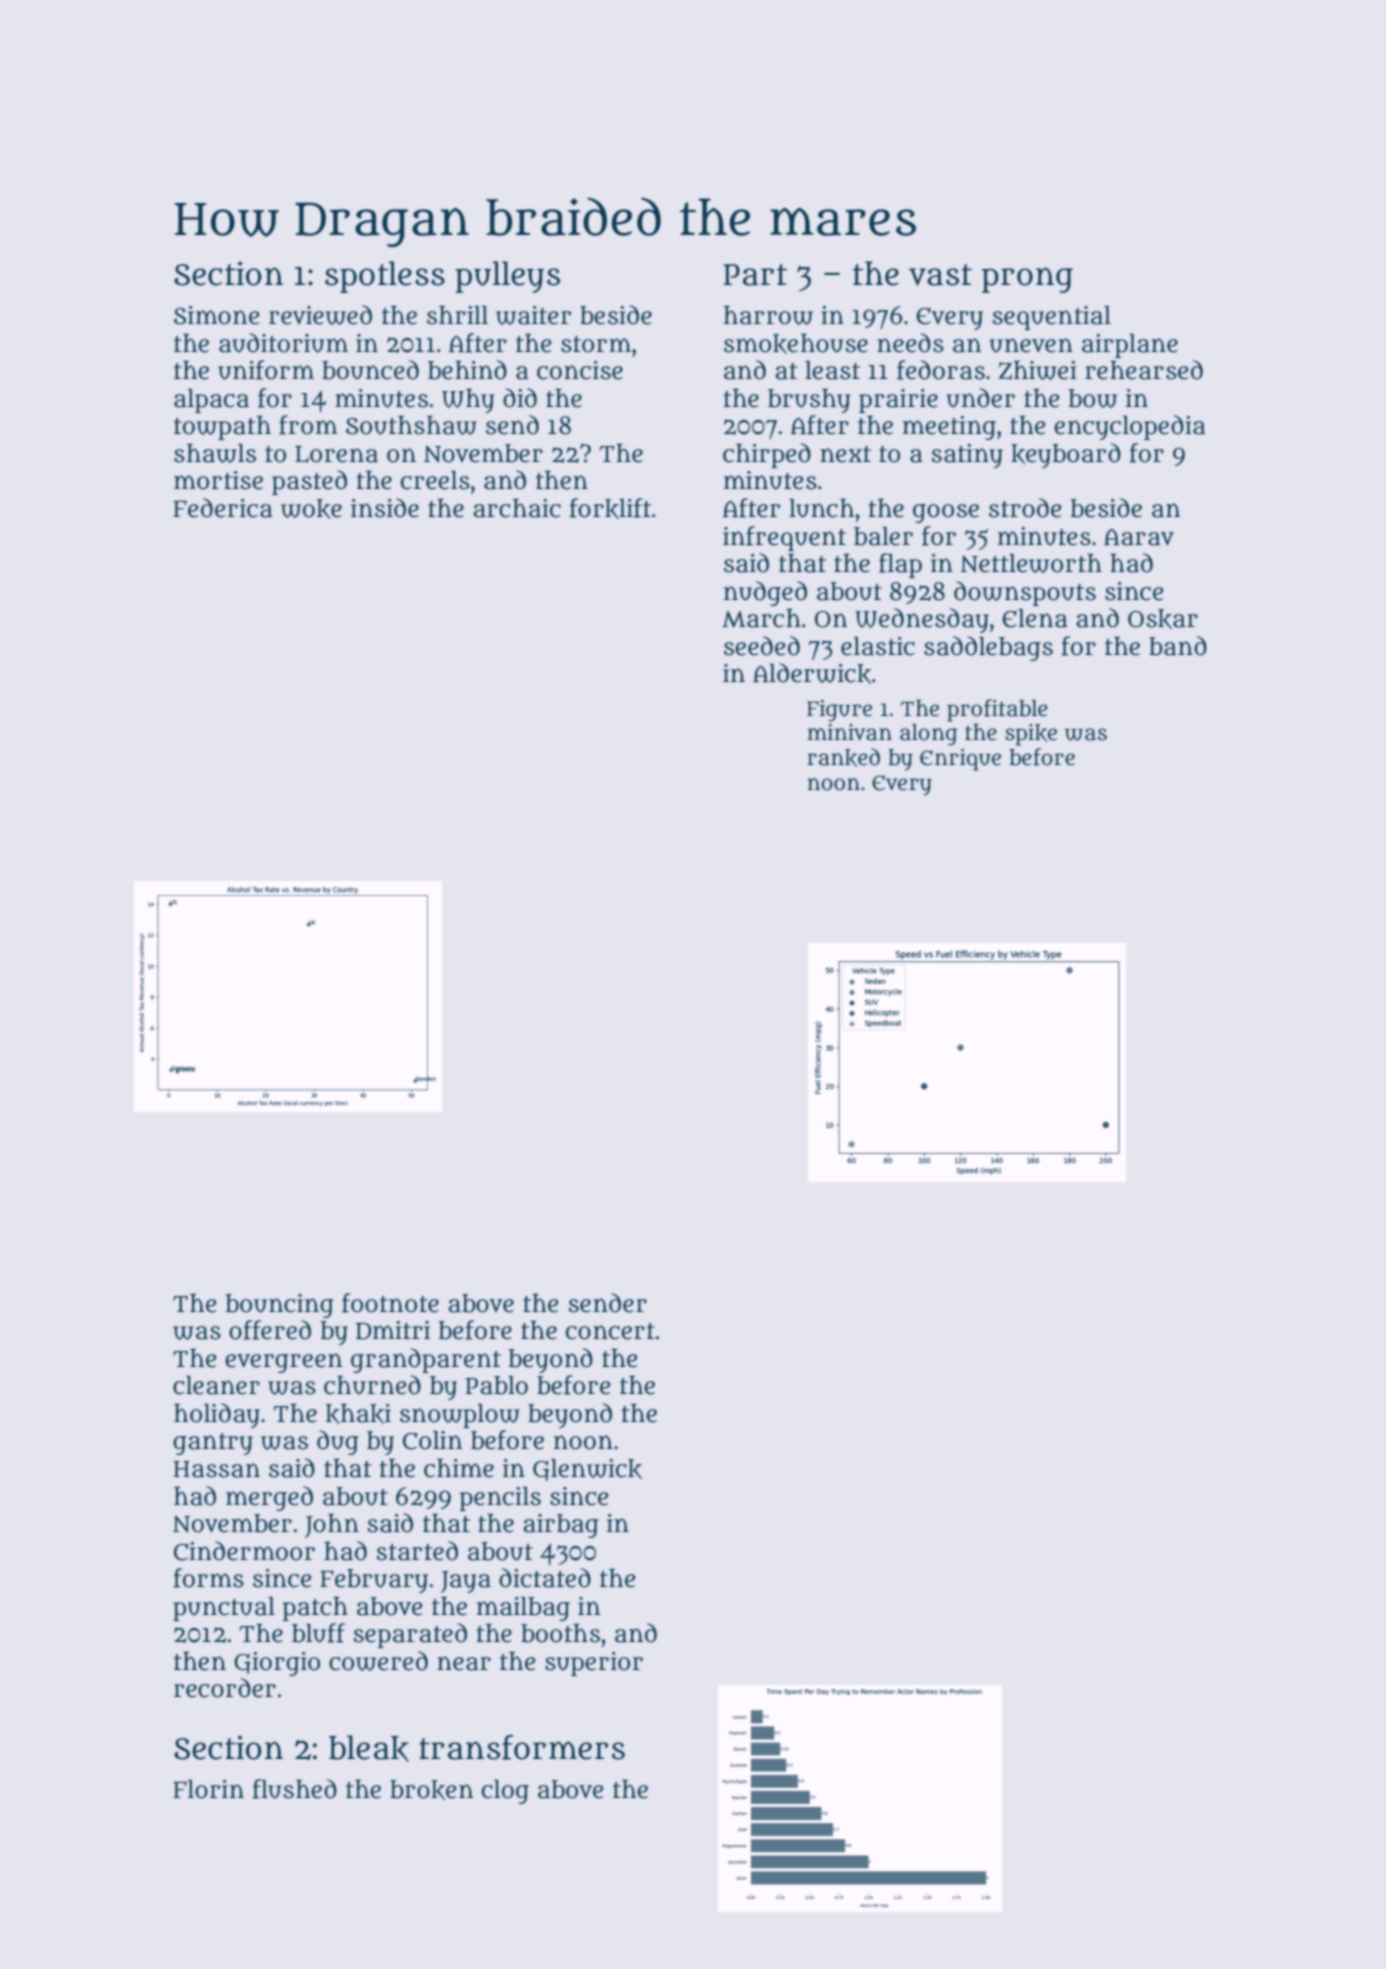  I want to click on Elena, so click(1035, 618).
